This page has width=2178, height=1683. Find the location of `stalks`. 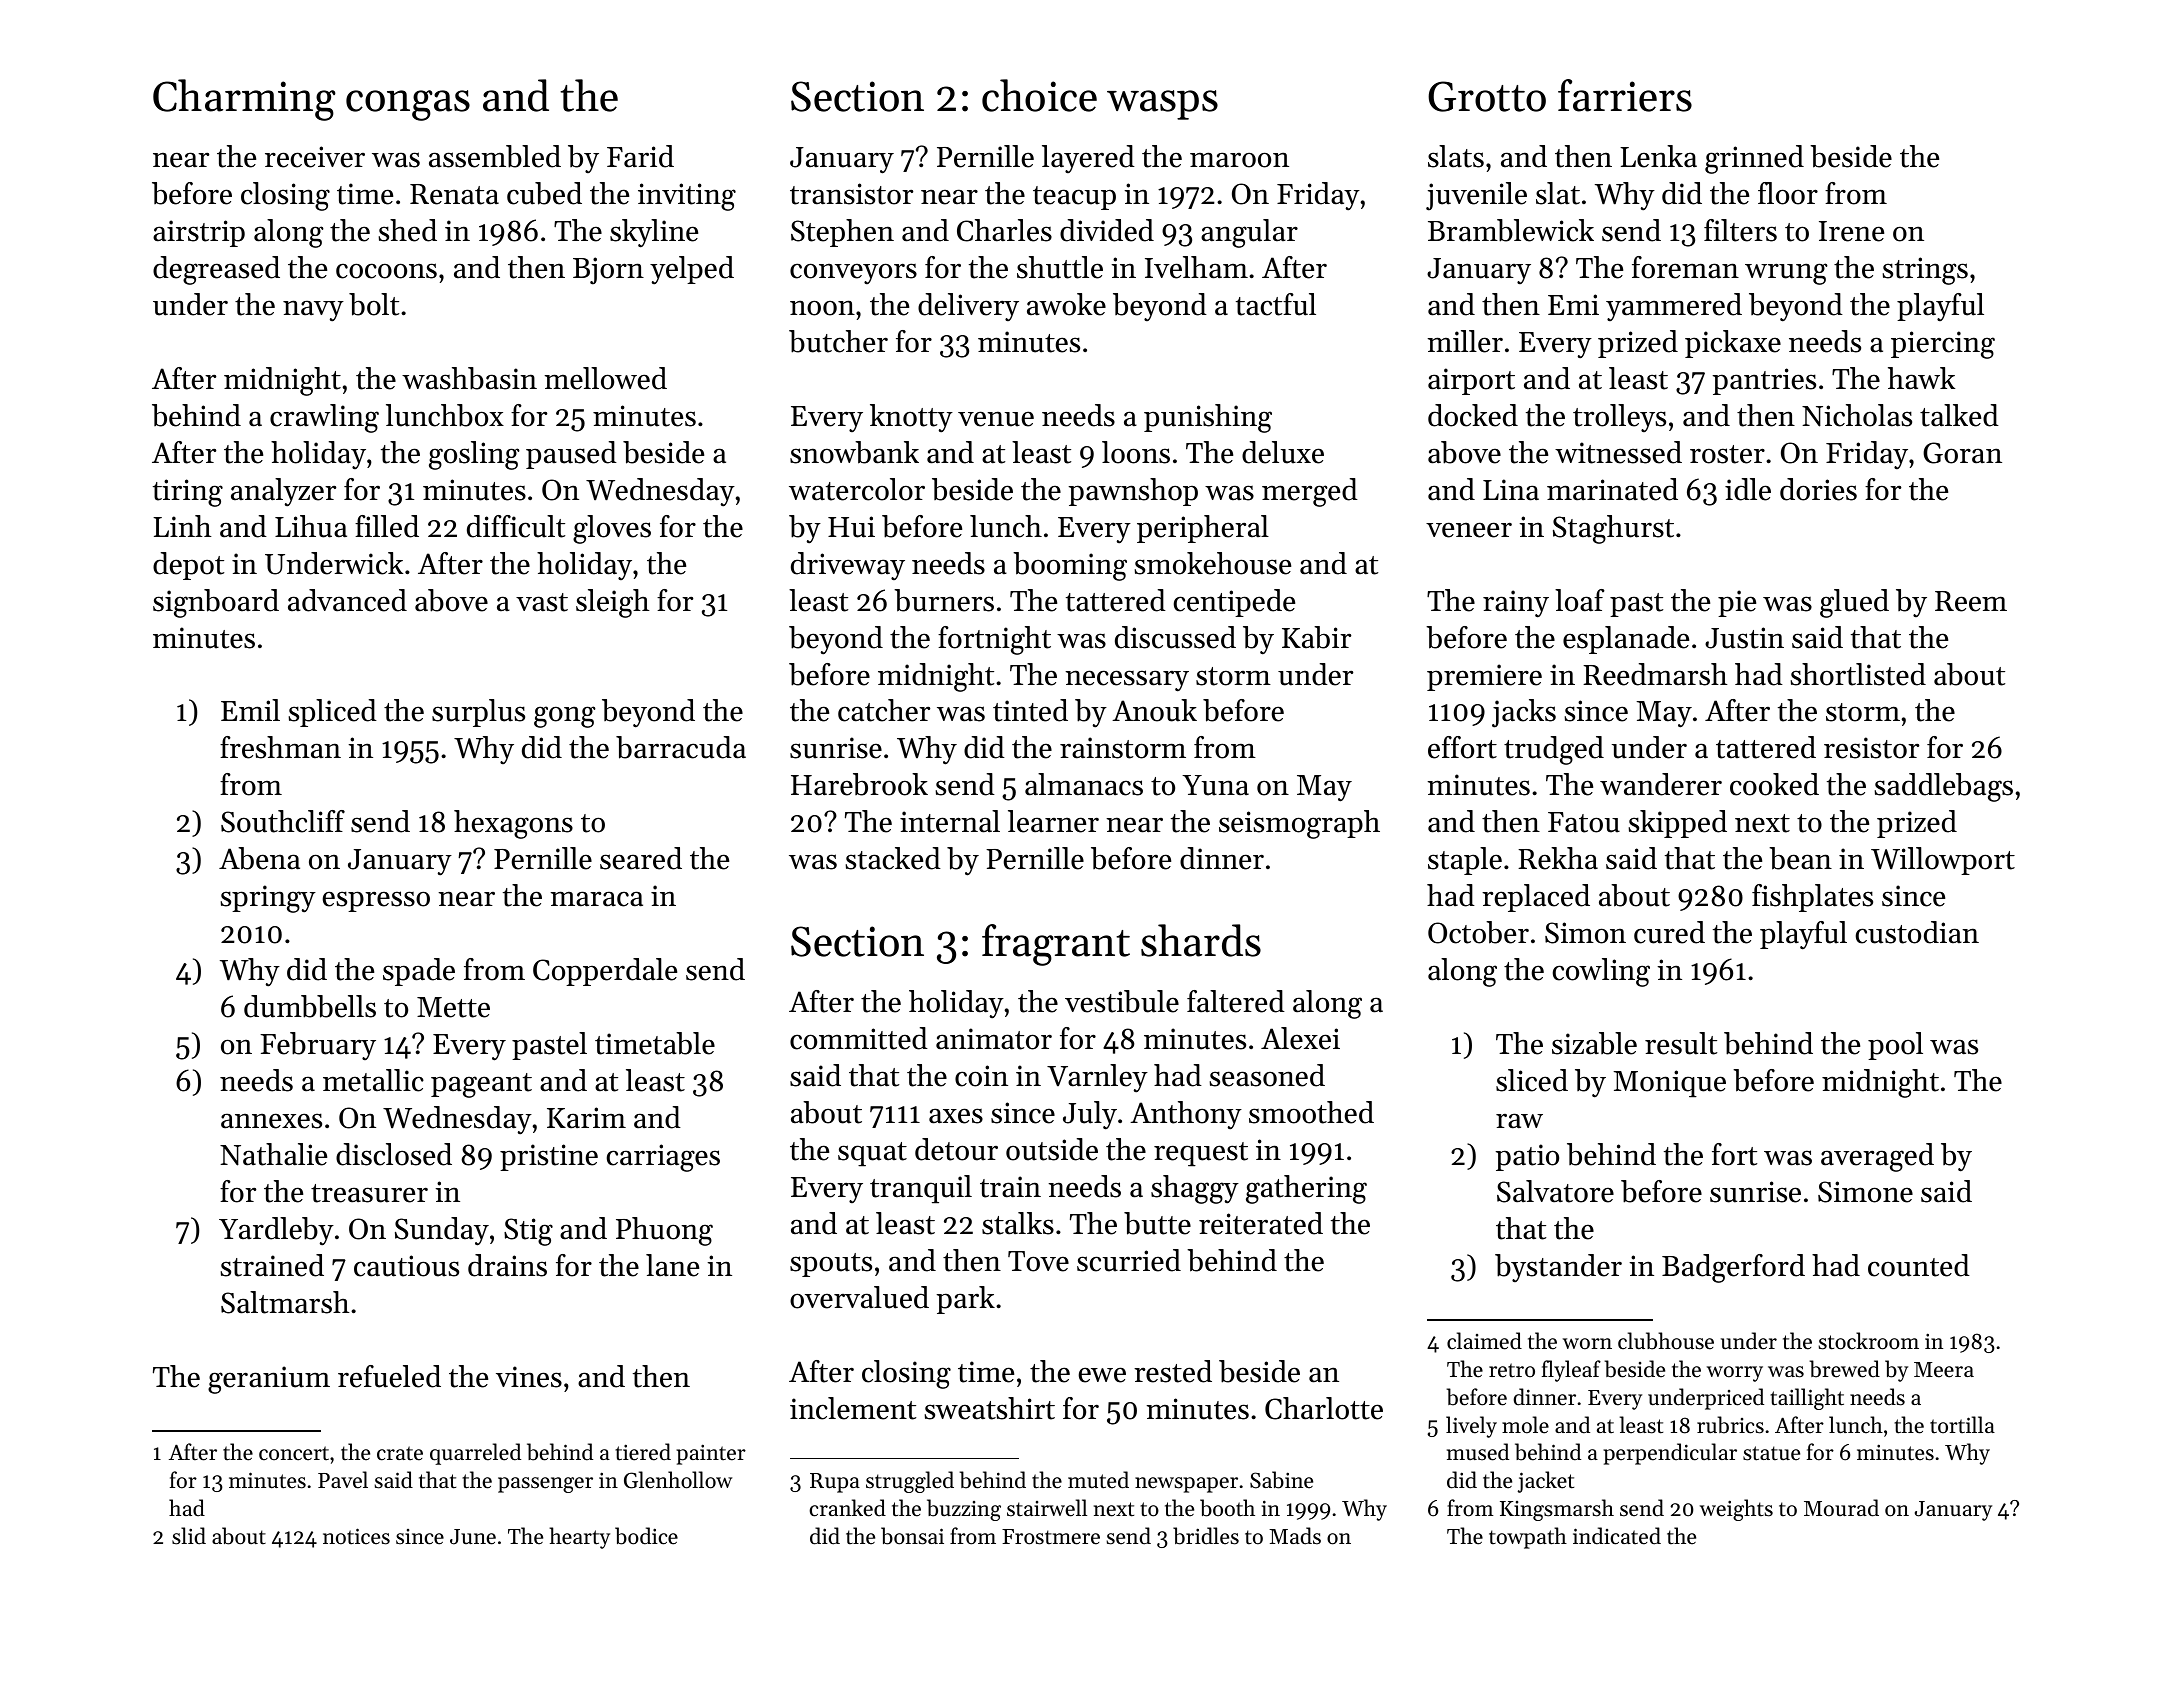

stalks is located at coordinates (1018, 1223).
